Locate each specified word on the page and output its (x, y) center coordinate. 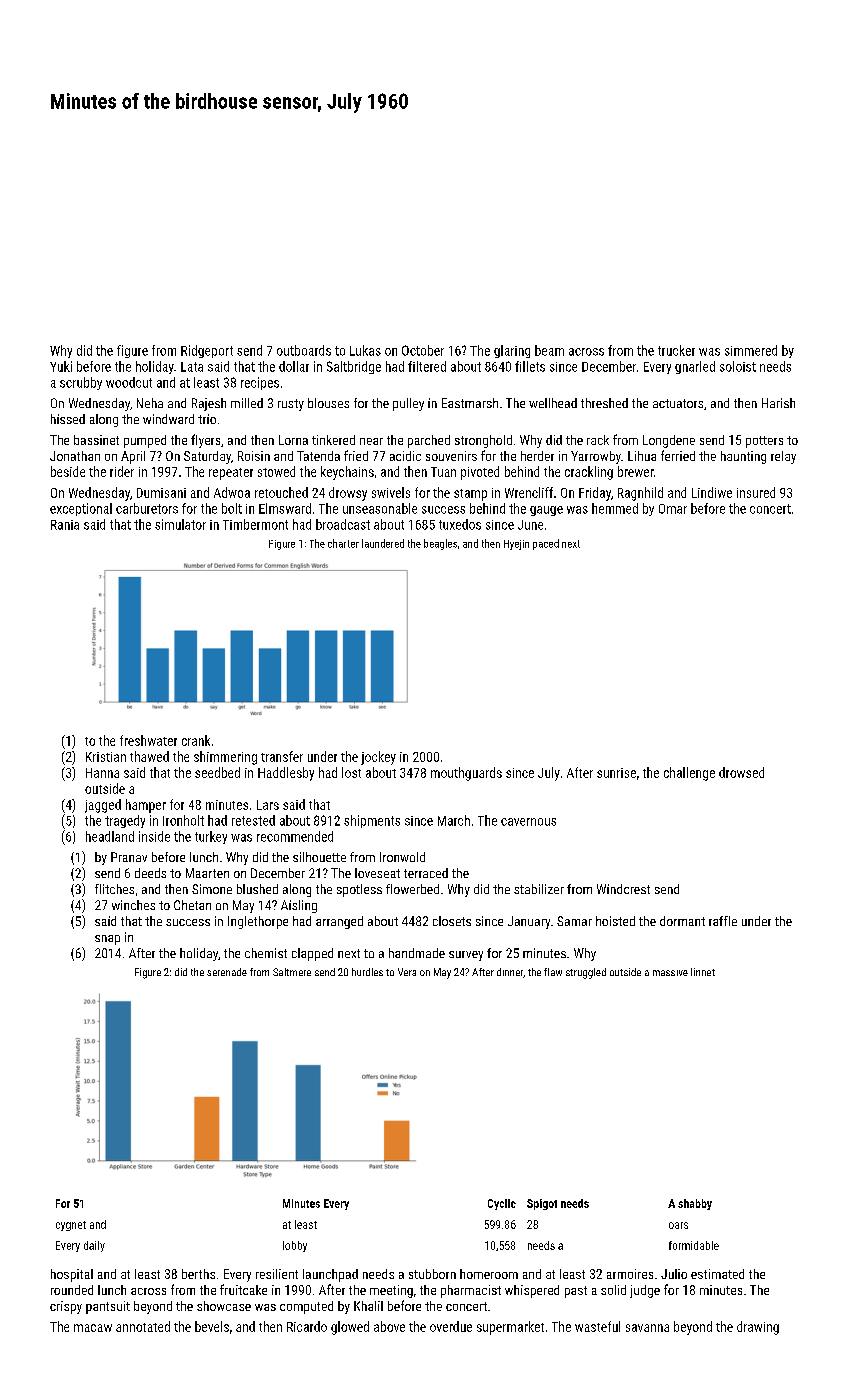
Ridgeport (207, 351)
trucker (676, 350)
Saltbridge (354, 367)
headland (110, 836)
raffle (723, 921)
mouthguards (466, 774)
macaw (93, 1328)
